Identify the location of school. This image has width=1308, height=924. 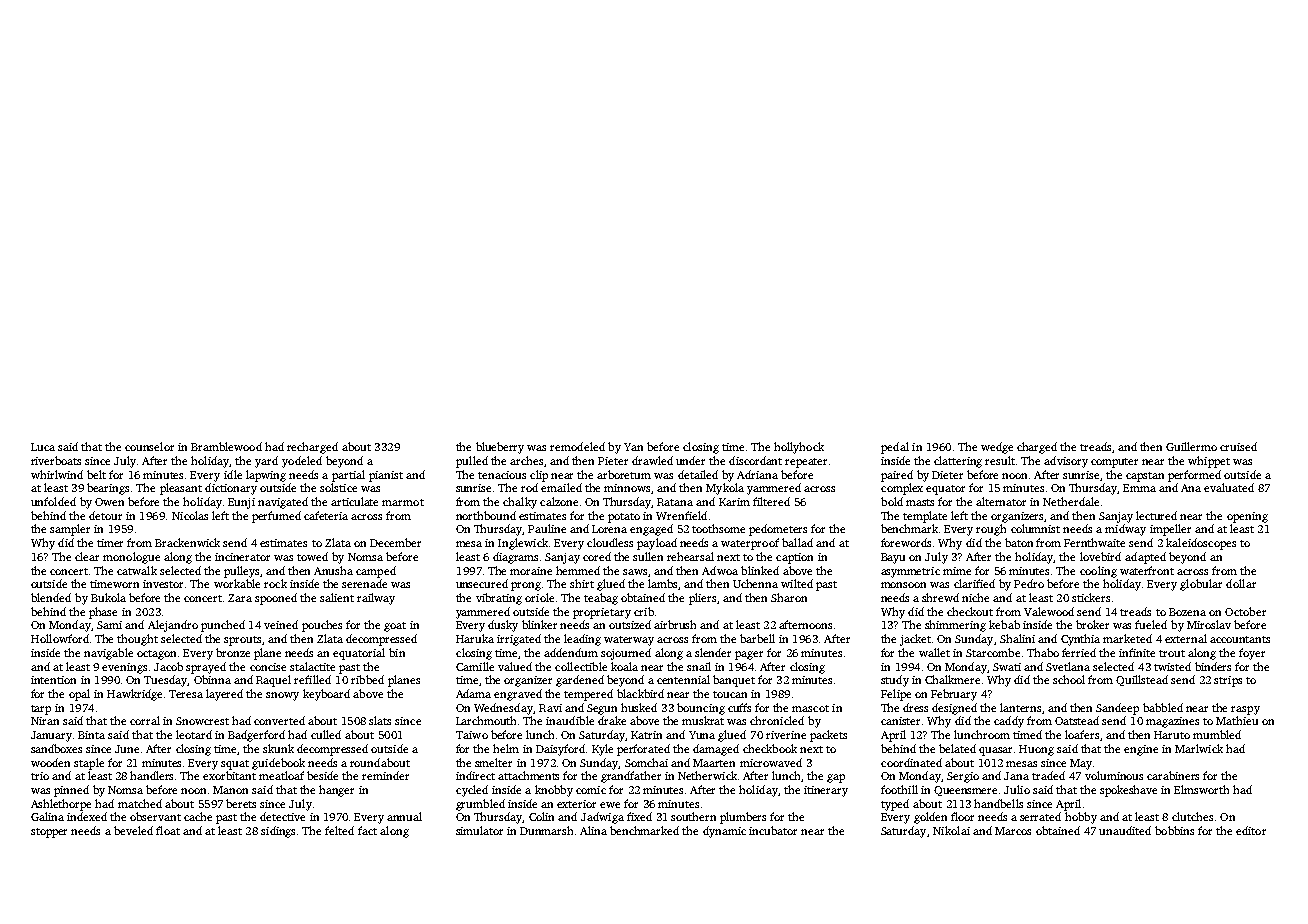
(1069, 679).
